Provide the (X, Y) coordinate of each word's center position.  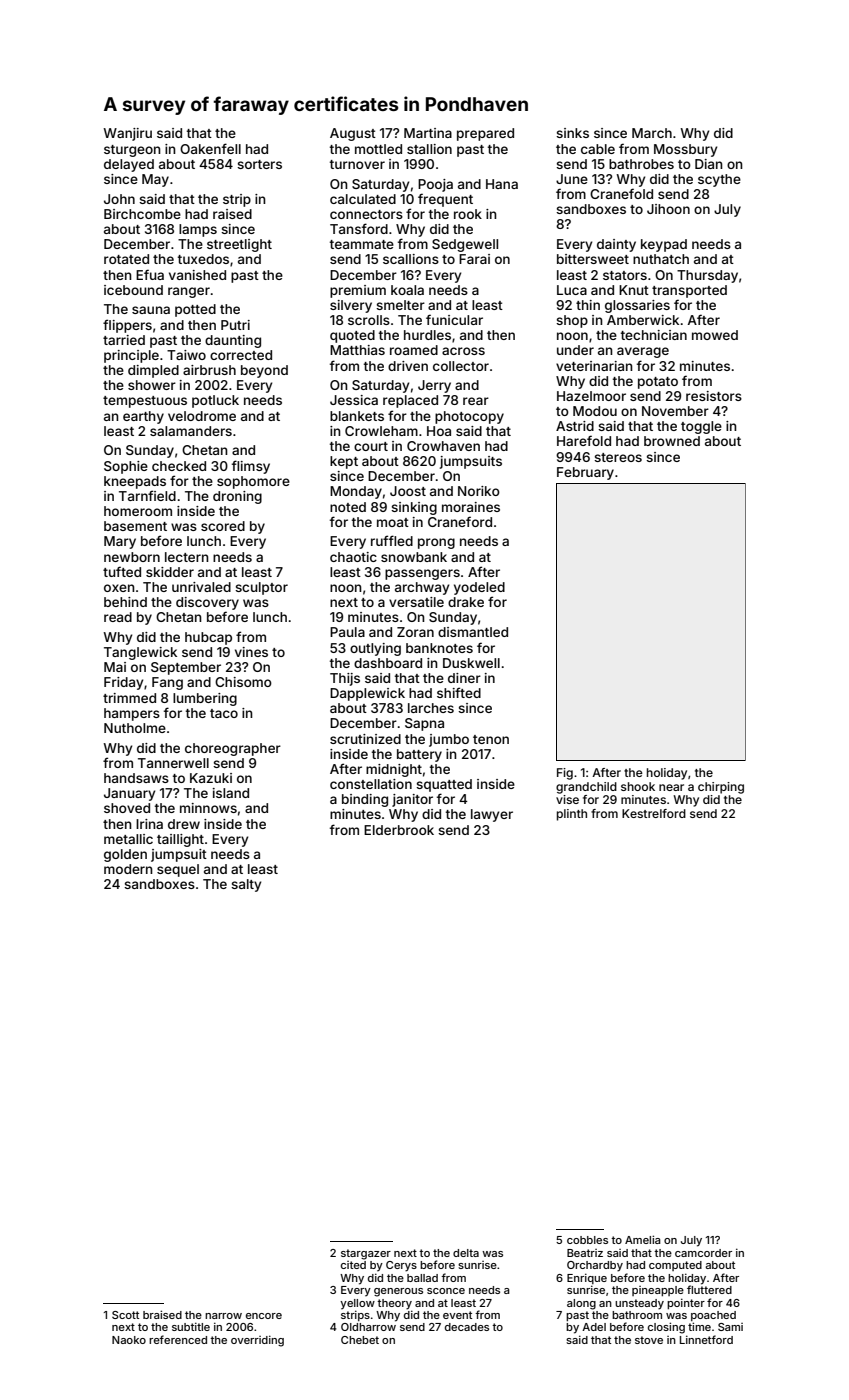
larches (431, 708)
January (129, 794)
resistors (714, 396)
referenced (178, 1339)
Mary (120, 542)
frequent (445, 200)
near (671, 787)
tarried (124, 340)
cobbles (587, 1240)
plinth (572, 815)
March (652, 133)
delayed (129, 165)
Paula (347, 632)
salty (246, 885)
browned (672, 441)
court (371, 446)
